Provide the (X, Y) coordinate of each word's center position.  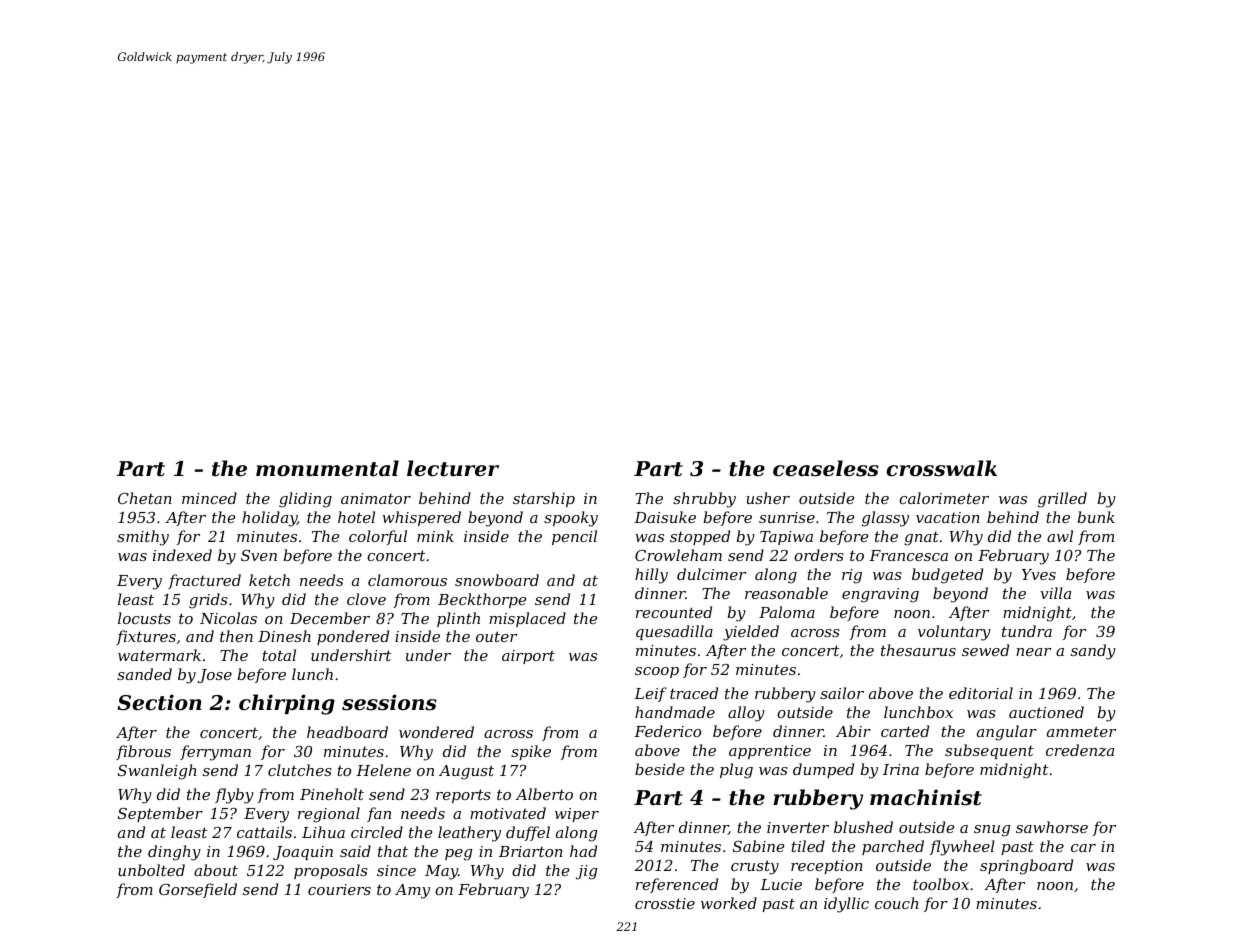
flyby (234, 796)
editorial (981, 693)
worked (729, 903)
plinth (458, 619)
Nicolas (228, 618)
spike (531, 752)
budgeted (947, 576)
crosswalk (941, 468)
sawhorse (1052, 827)
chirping (287, 704)
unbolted (151, 870)
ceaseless (826, 468)
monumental (327, 468)
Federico (667, 731)
